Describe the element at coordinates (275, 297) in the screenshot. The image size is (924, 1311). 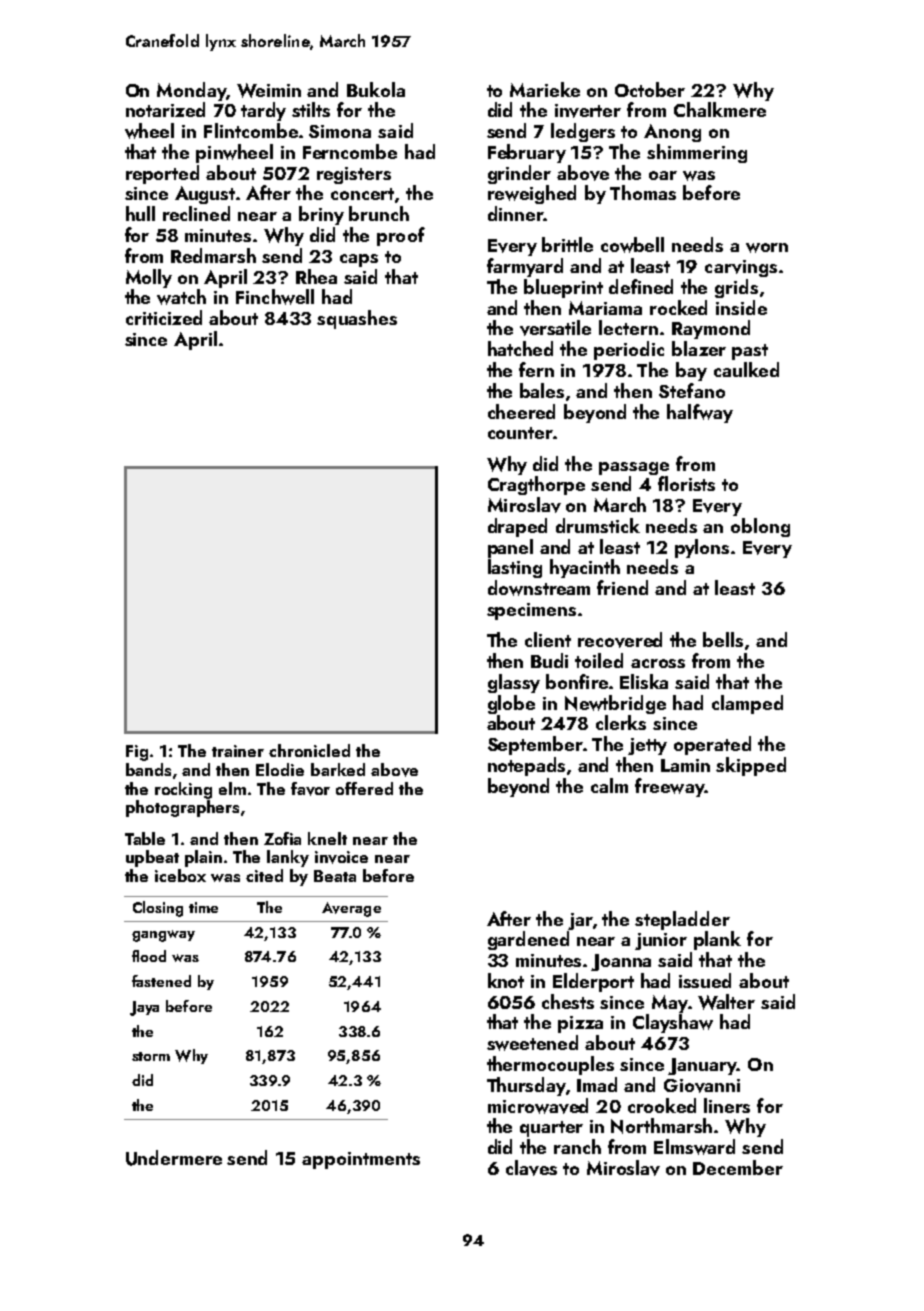
I see `Finchwell` at that location.
